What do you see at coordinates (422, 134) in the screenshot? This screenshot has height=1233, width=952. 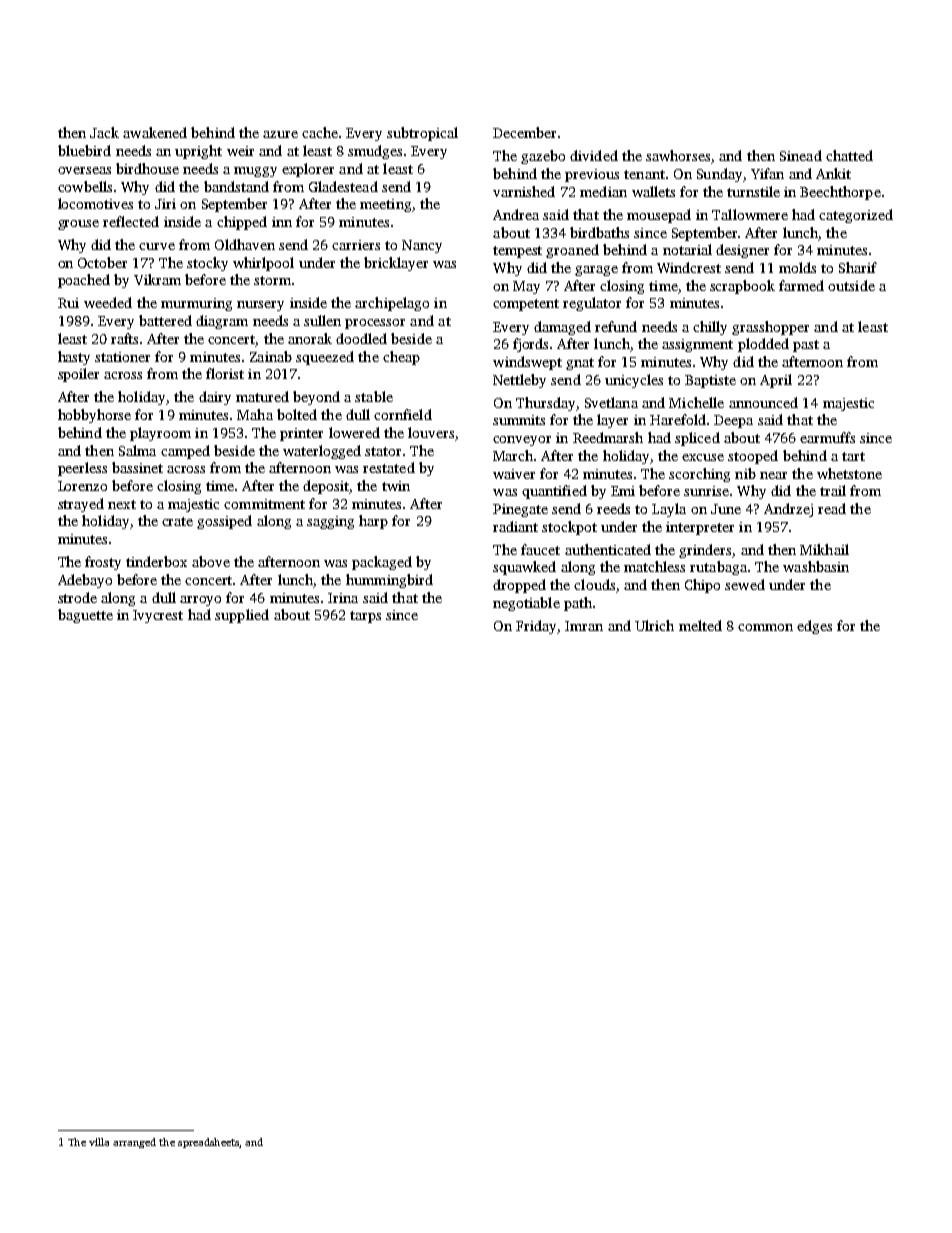 I see `subtropical` at bounding box center [422, 134].
